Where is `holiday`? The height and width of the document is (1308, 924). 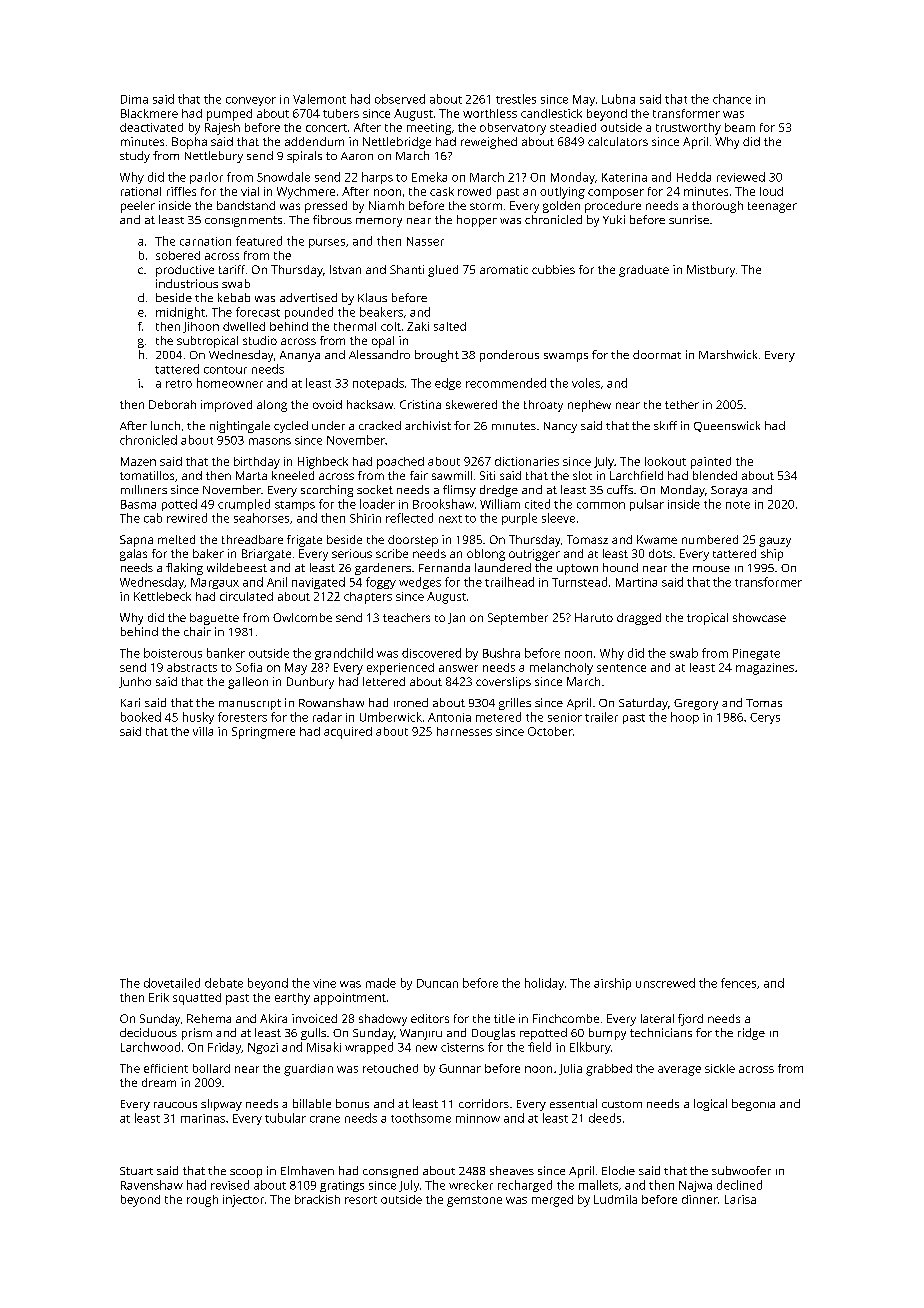
holiday is located at coordinates (544, 984).
